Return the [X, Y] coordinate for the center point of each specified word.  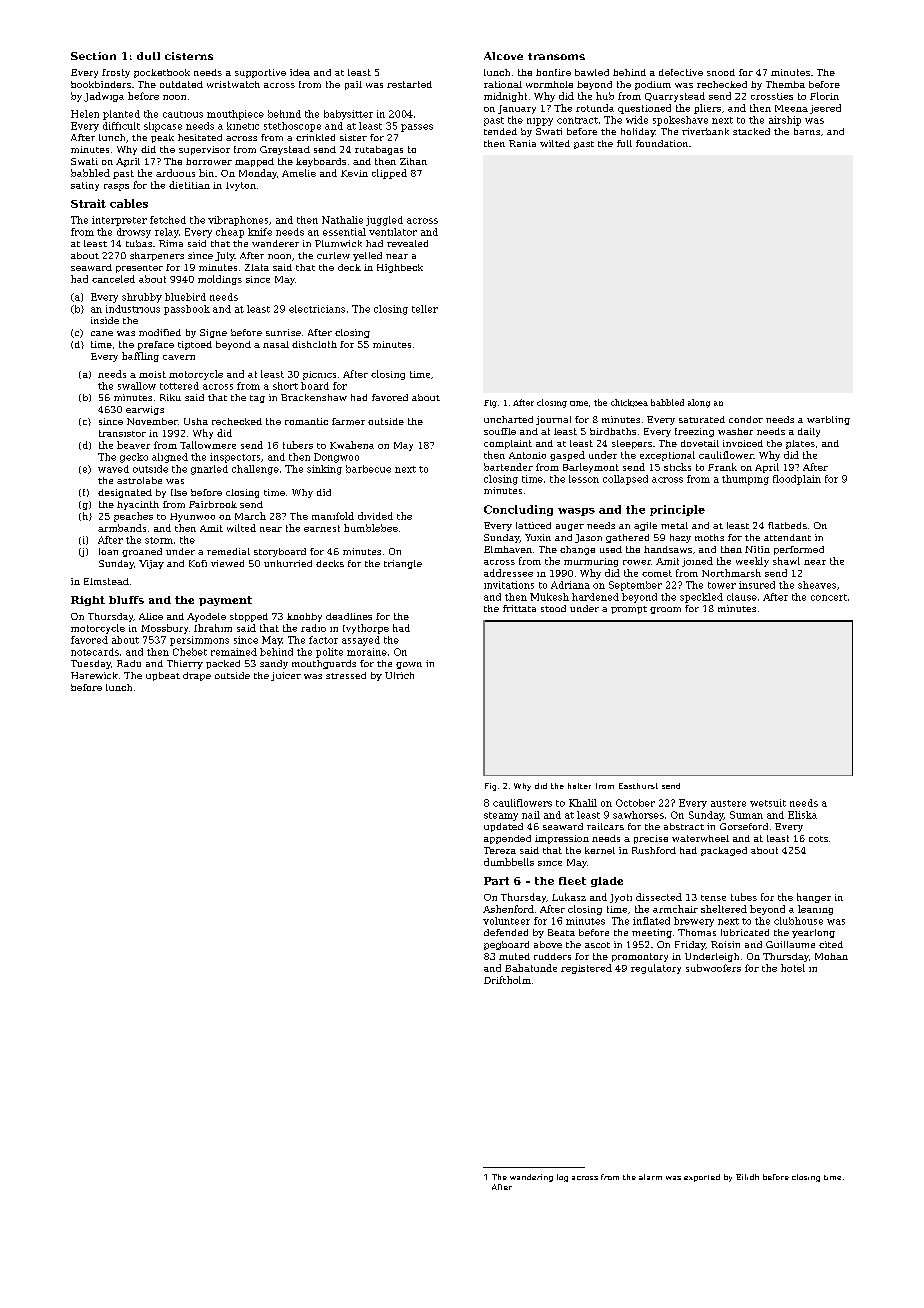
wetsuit [768, 803]
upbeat [163, 676]
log [562, 1178]
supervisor [204, 150]
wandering [531, 1178]
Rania [522, 143]
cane [102, 333]
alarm [650, 1177]
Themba [785, 84]
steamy [501, 816]
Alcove [503, 56]
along [699, 403]
